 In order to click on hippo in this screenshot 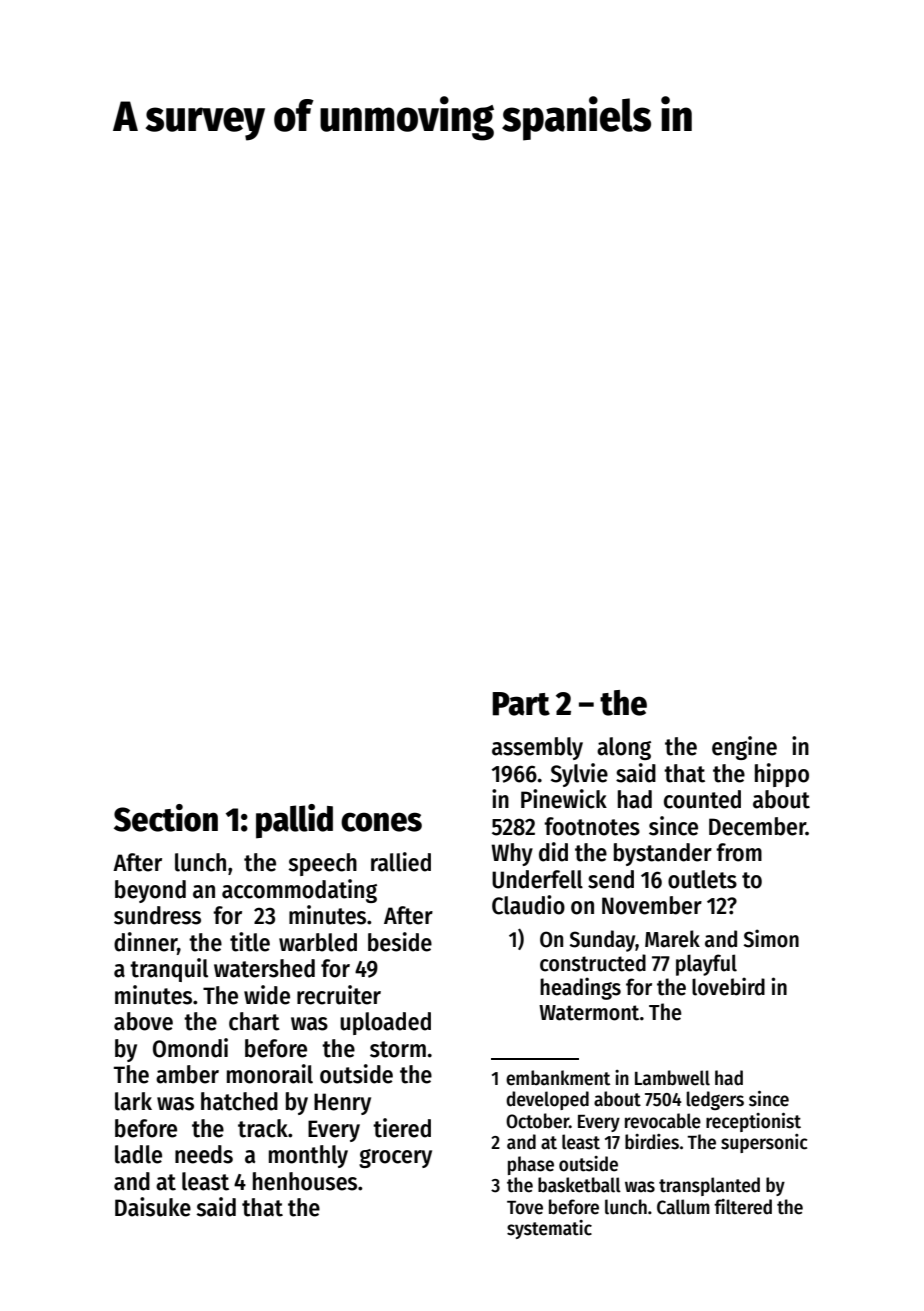, I will do `click(782, 775)`.
